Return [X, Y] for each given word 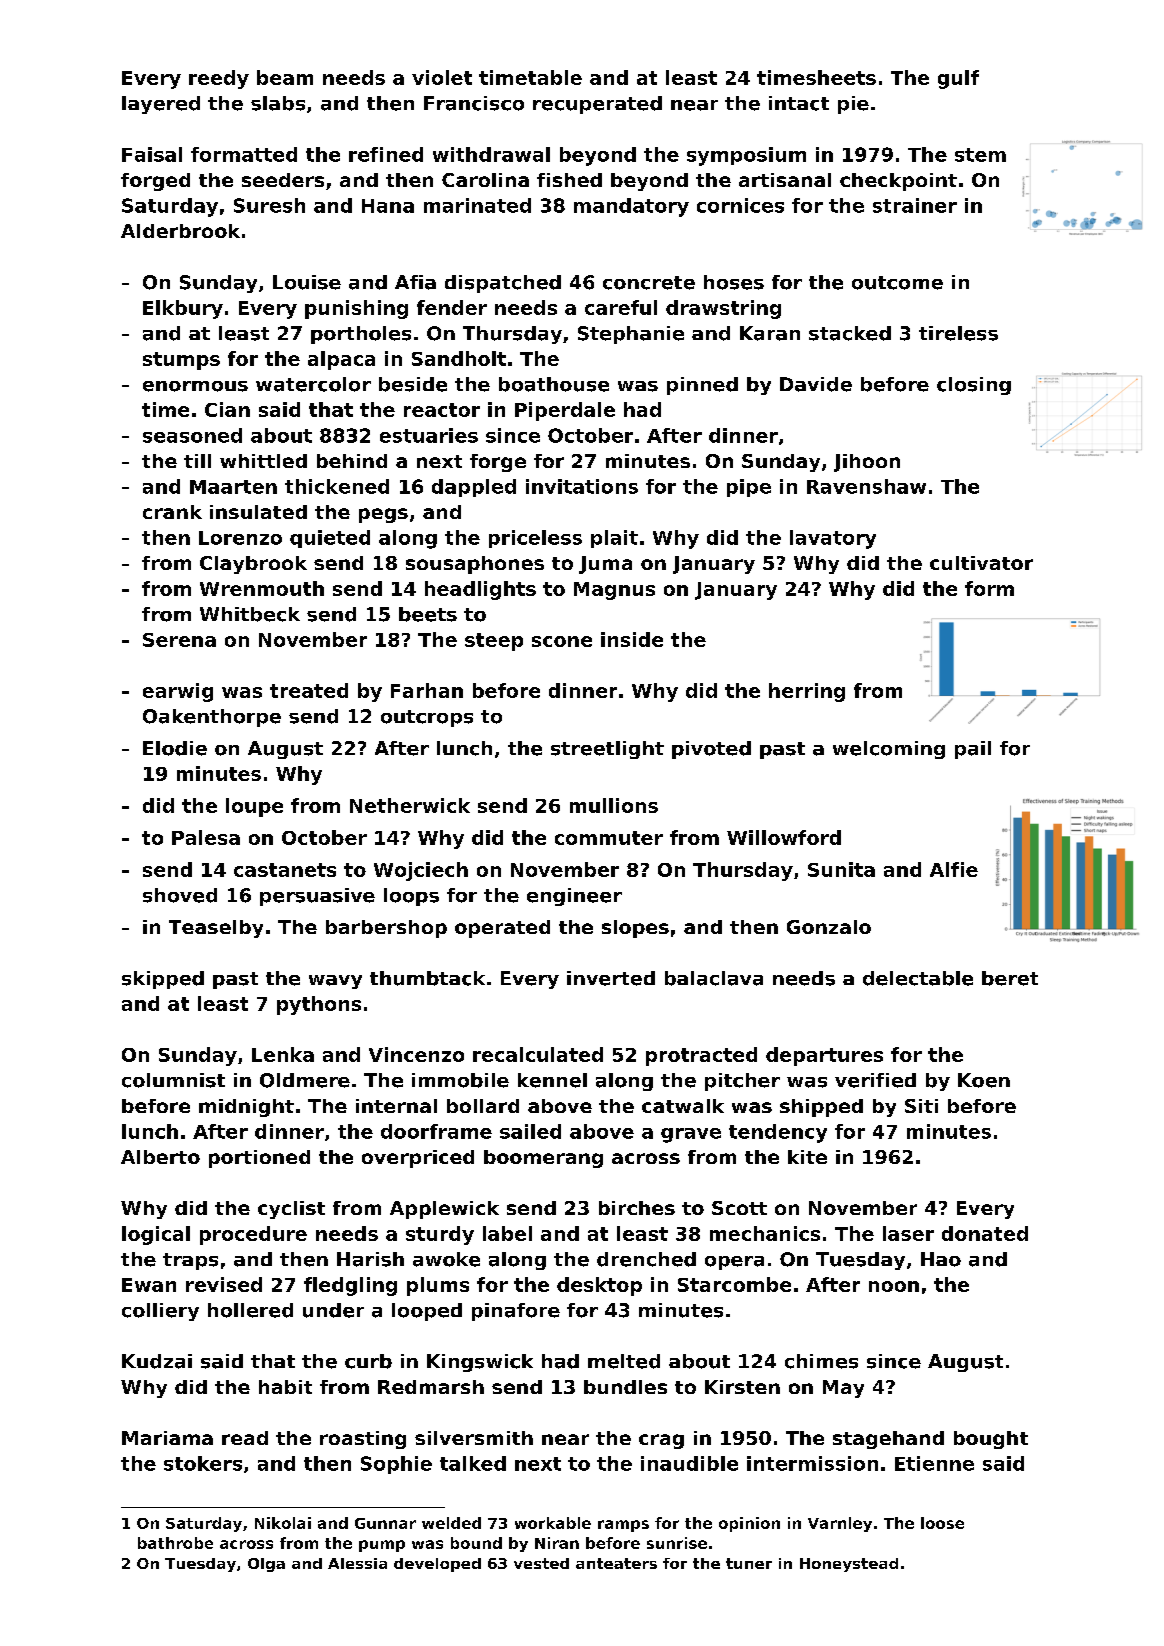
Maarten [233, 487]
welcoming [889, 750]
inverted [611, 978]
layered [161, 105]
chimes [821, 1361]
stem [980, 155]
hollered [250, 1310]
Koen [984, 1080]
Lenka [283, 1054]
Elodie [175, 748]
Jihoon [867, 463]
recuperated [597, 105]
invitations [582, 486]
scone [562, 641]
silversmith [474, 1438]
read [245, 1438]
